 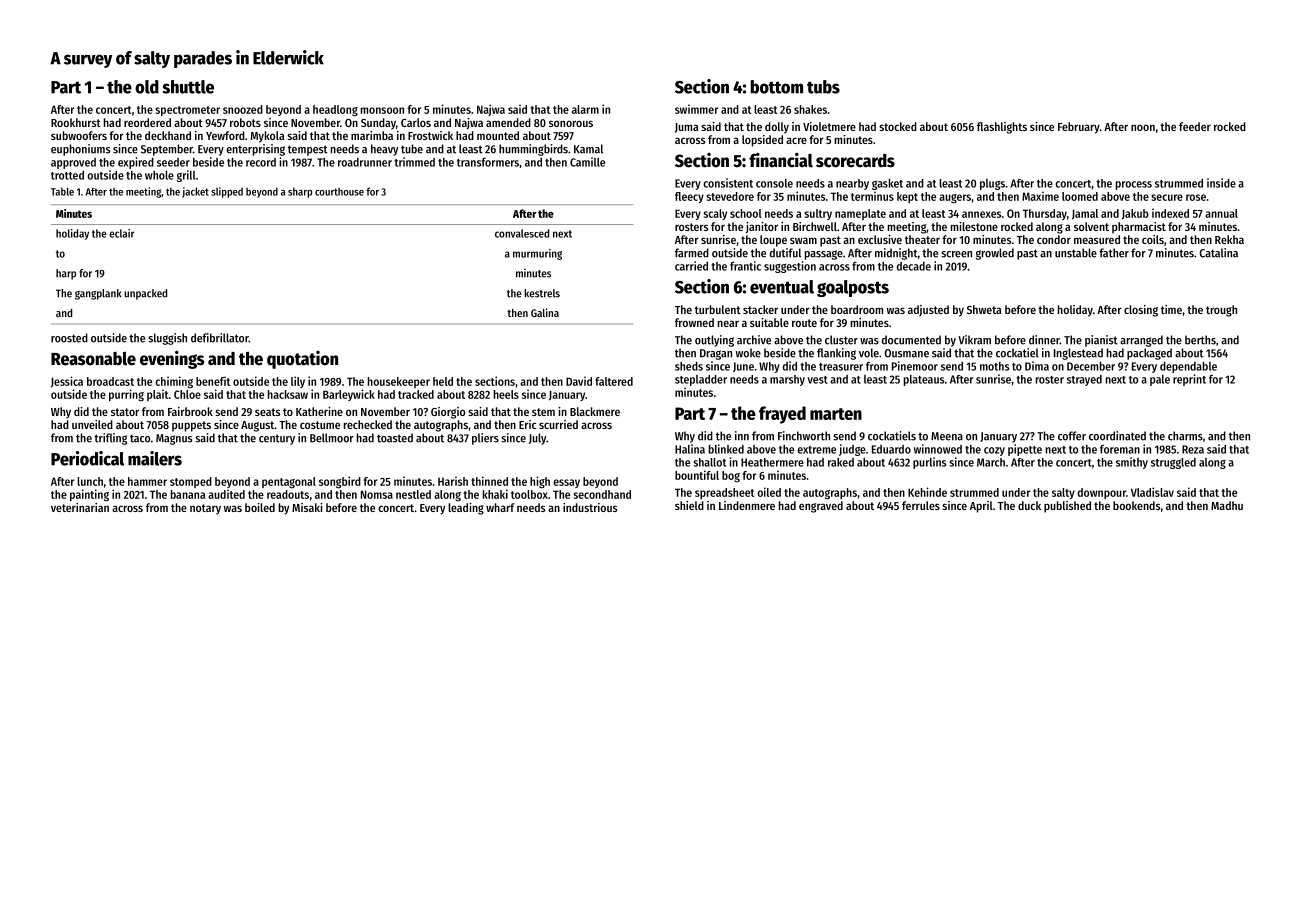 What do you see at coordinates (1160, 380) in the page?
I see `pale` at bounding box center [1160, 380].
